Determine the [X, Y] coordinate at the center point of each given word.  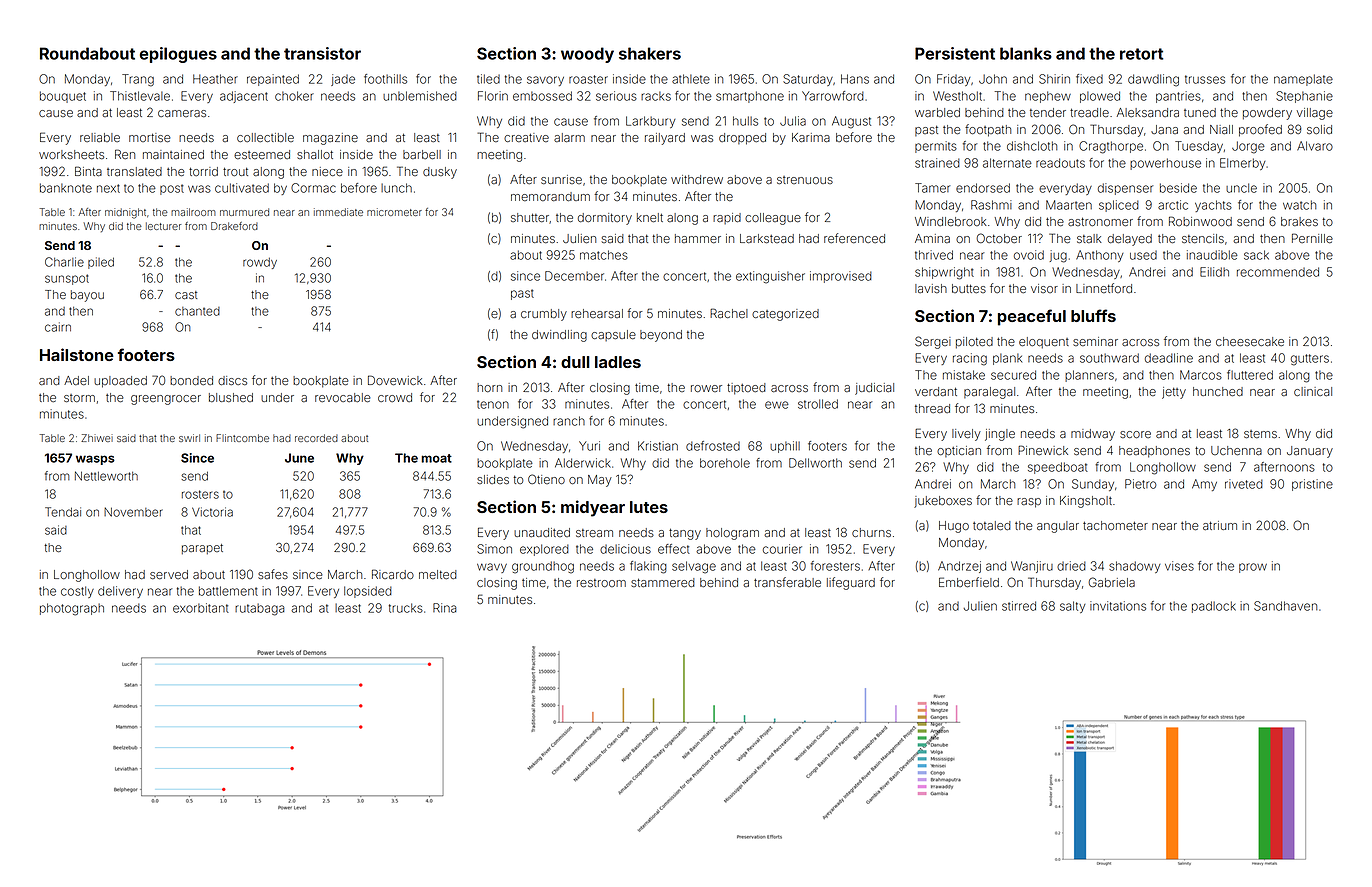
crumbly [544, 315]
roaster [588, 79]
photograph [72, 609]
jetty [1174, 393]
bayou [87, 296]
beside [1178, 188]
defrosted [713, 446]
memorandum [550, 196]
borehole [725, 463]
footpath [988, 130]
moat [436, 458]
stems [1260, 434]
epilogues [178, 55]
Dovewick [395, 380]
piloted [974, 343]
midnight [125, 213]
